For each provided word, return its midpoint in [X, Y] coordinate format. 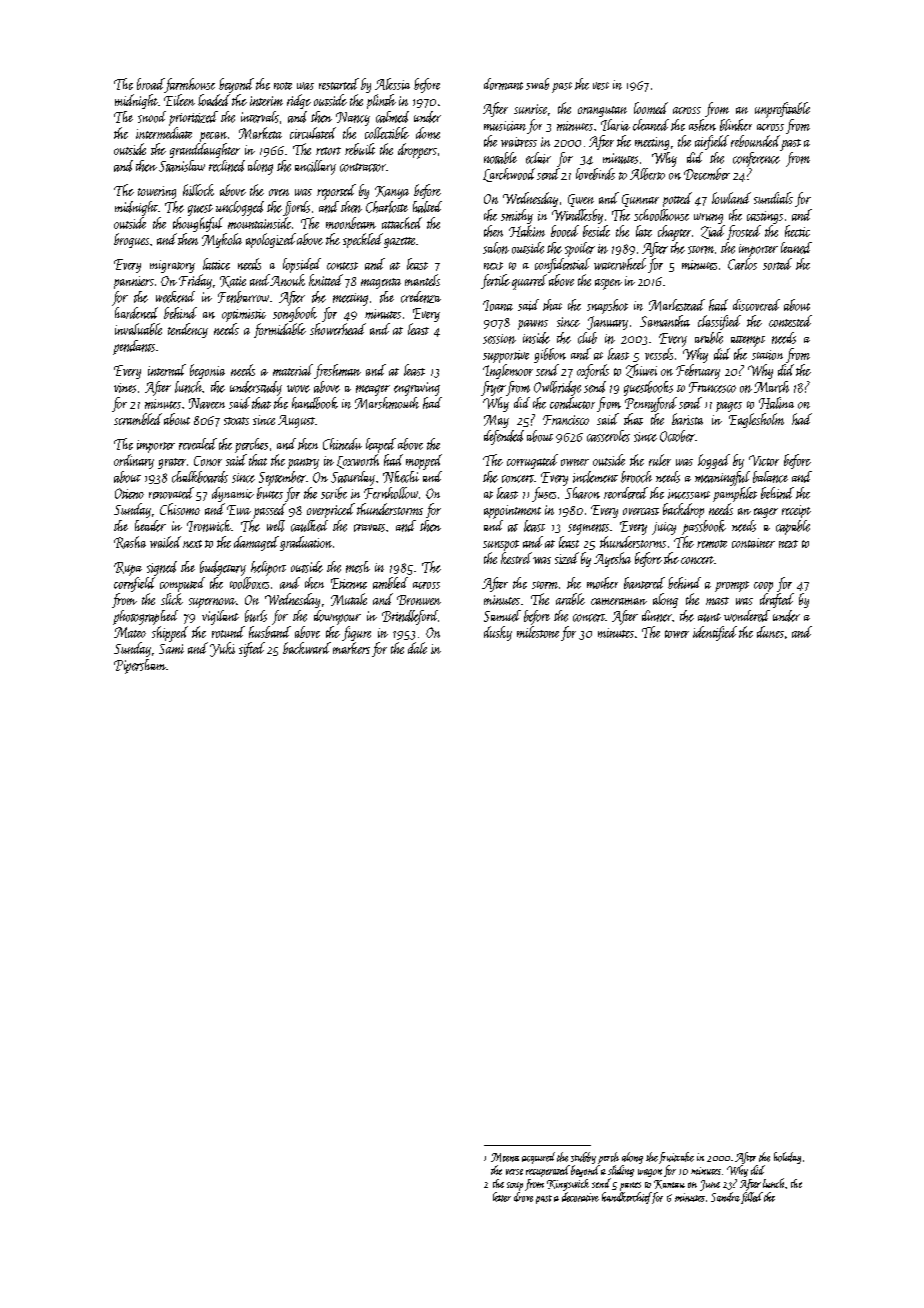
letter [502, 1197]
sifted [252, 649]
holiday [787, 1158]
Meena [505, 1157]
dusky [498, 633]
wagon [650, 1173]
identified [715, 633]
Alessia [392, 84]
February [698, 371]
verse [514, 1172]
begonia [207, 371]
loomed [651, 108]
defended [504, 437]
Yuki [222, 649]
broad [151, 84]
